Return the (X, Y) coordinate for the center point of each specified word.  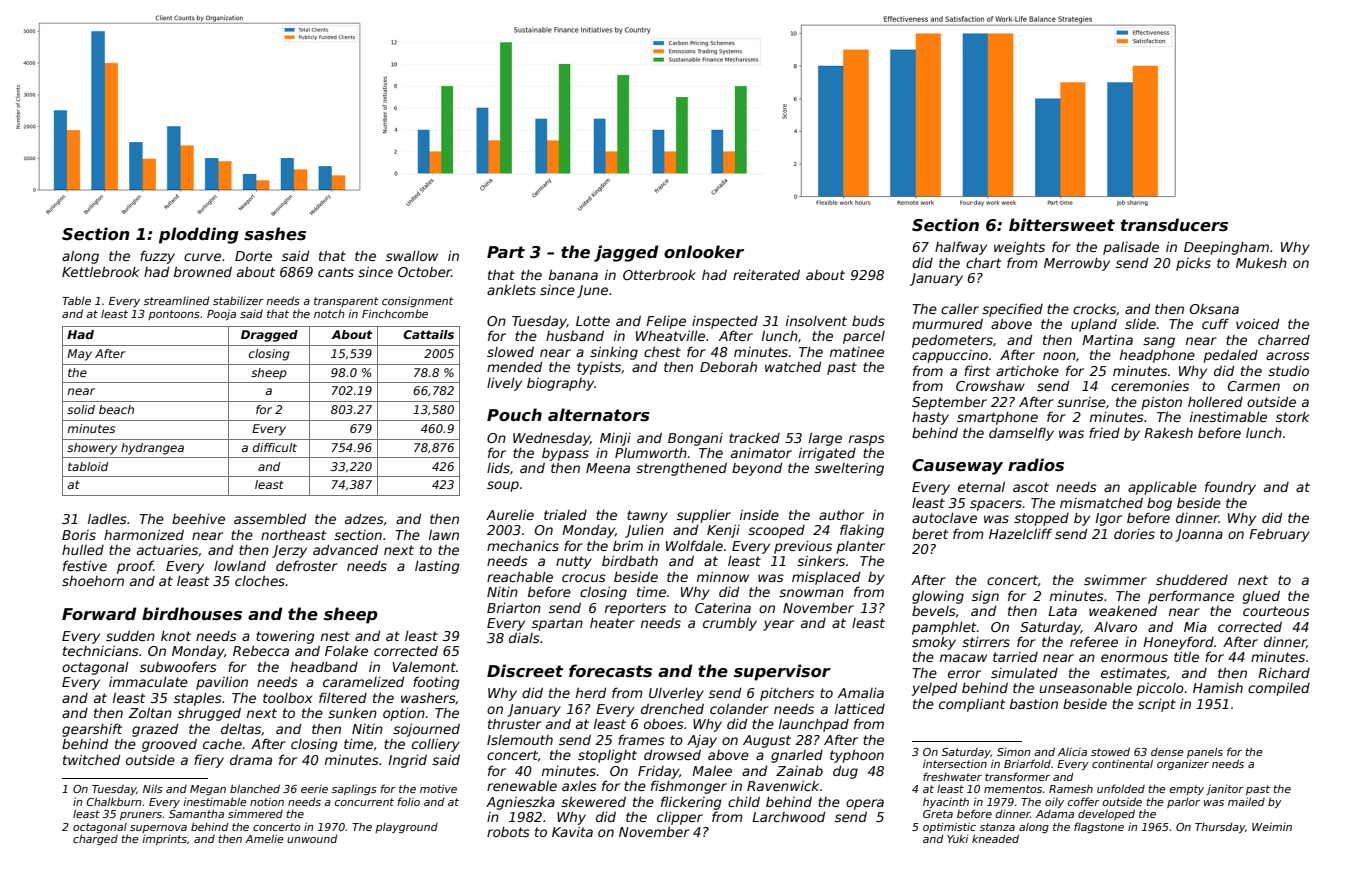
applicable (1162, 488)
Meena (608, 468)
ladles (107, 518)
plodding (199, 235)
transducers (1174, 224)
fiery (209, 761)
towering (285, 637)
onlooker (704, 252)
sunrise (1081, 402)
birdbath (630, 560)
